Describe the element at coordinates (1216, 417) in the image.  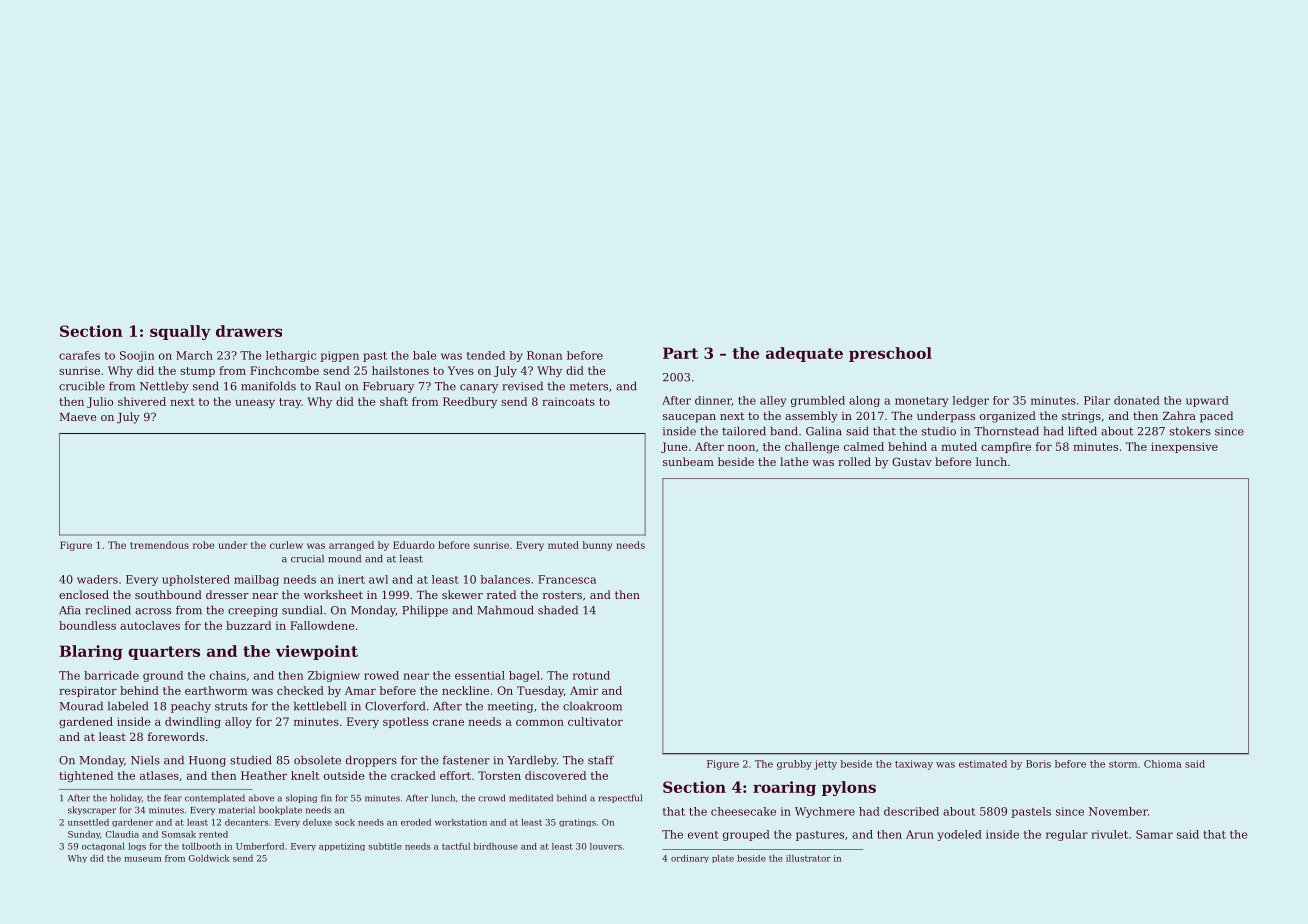
I see `paced` at that location.
